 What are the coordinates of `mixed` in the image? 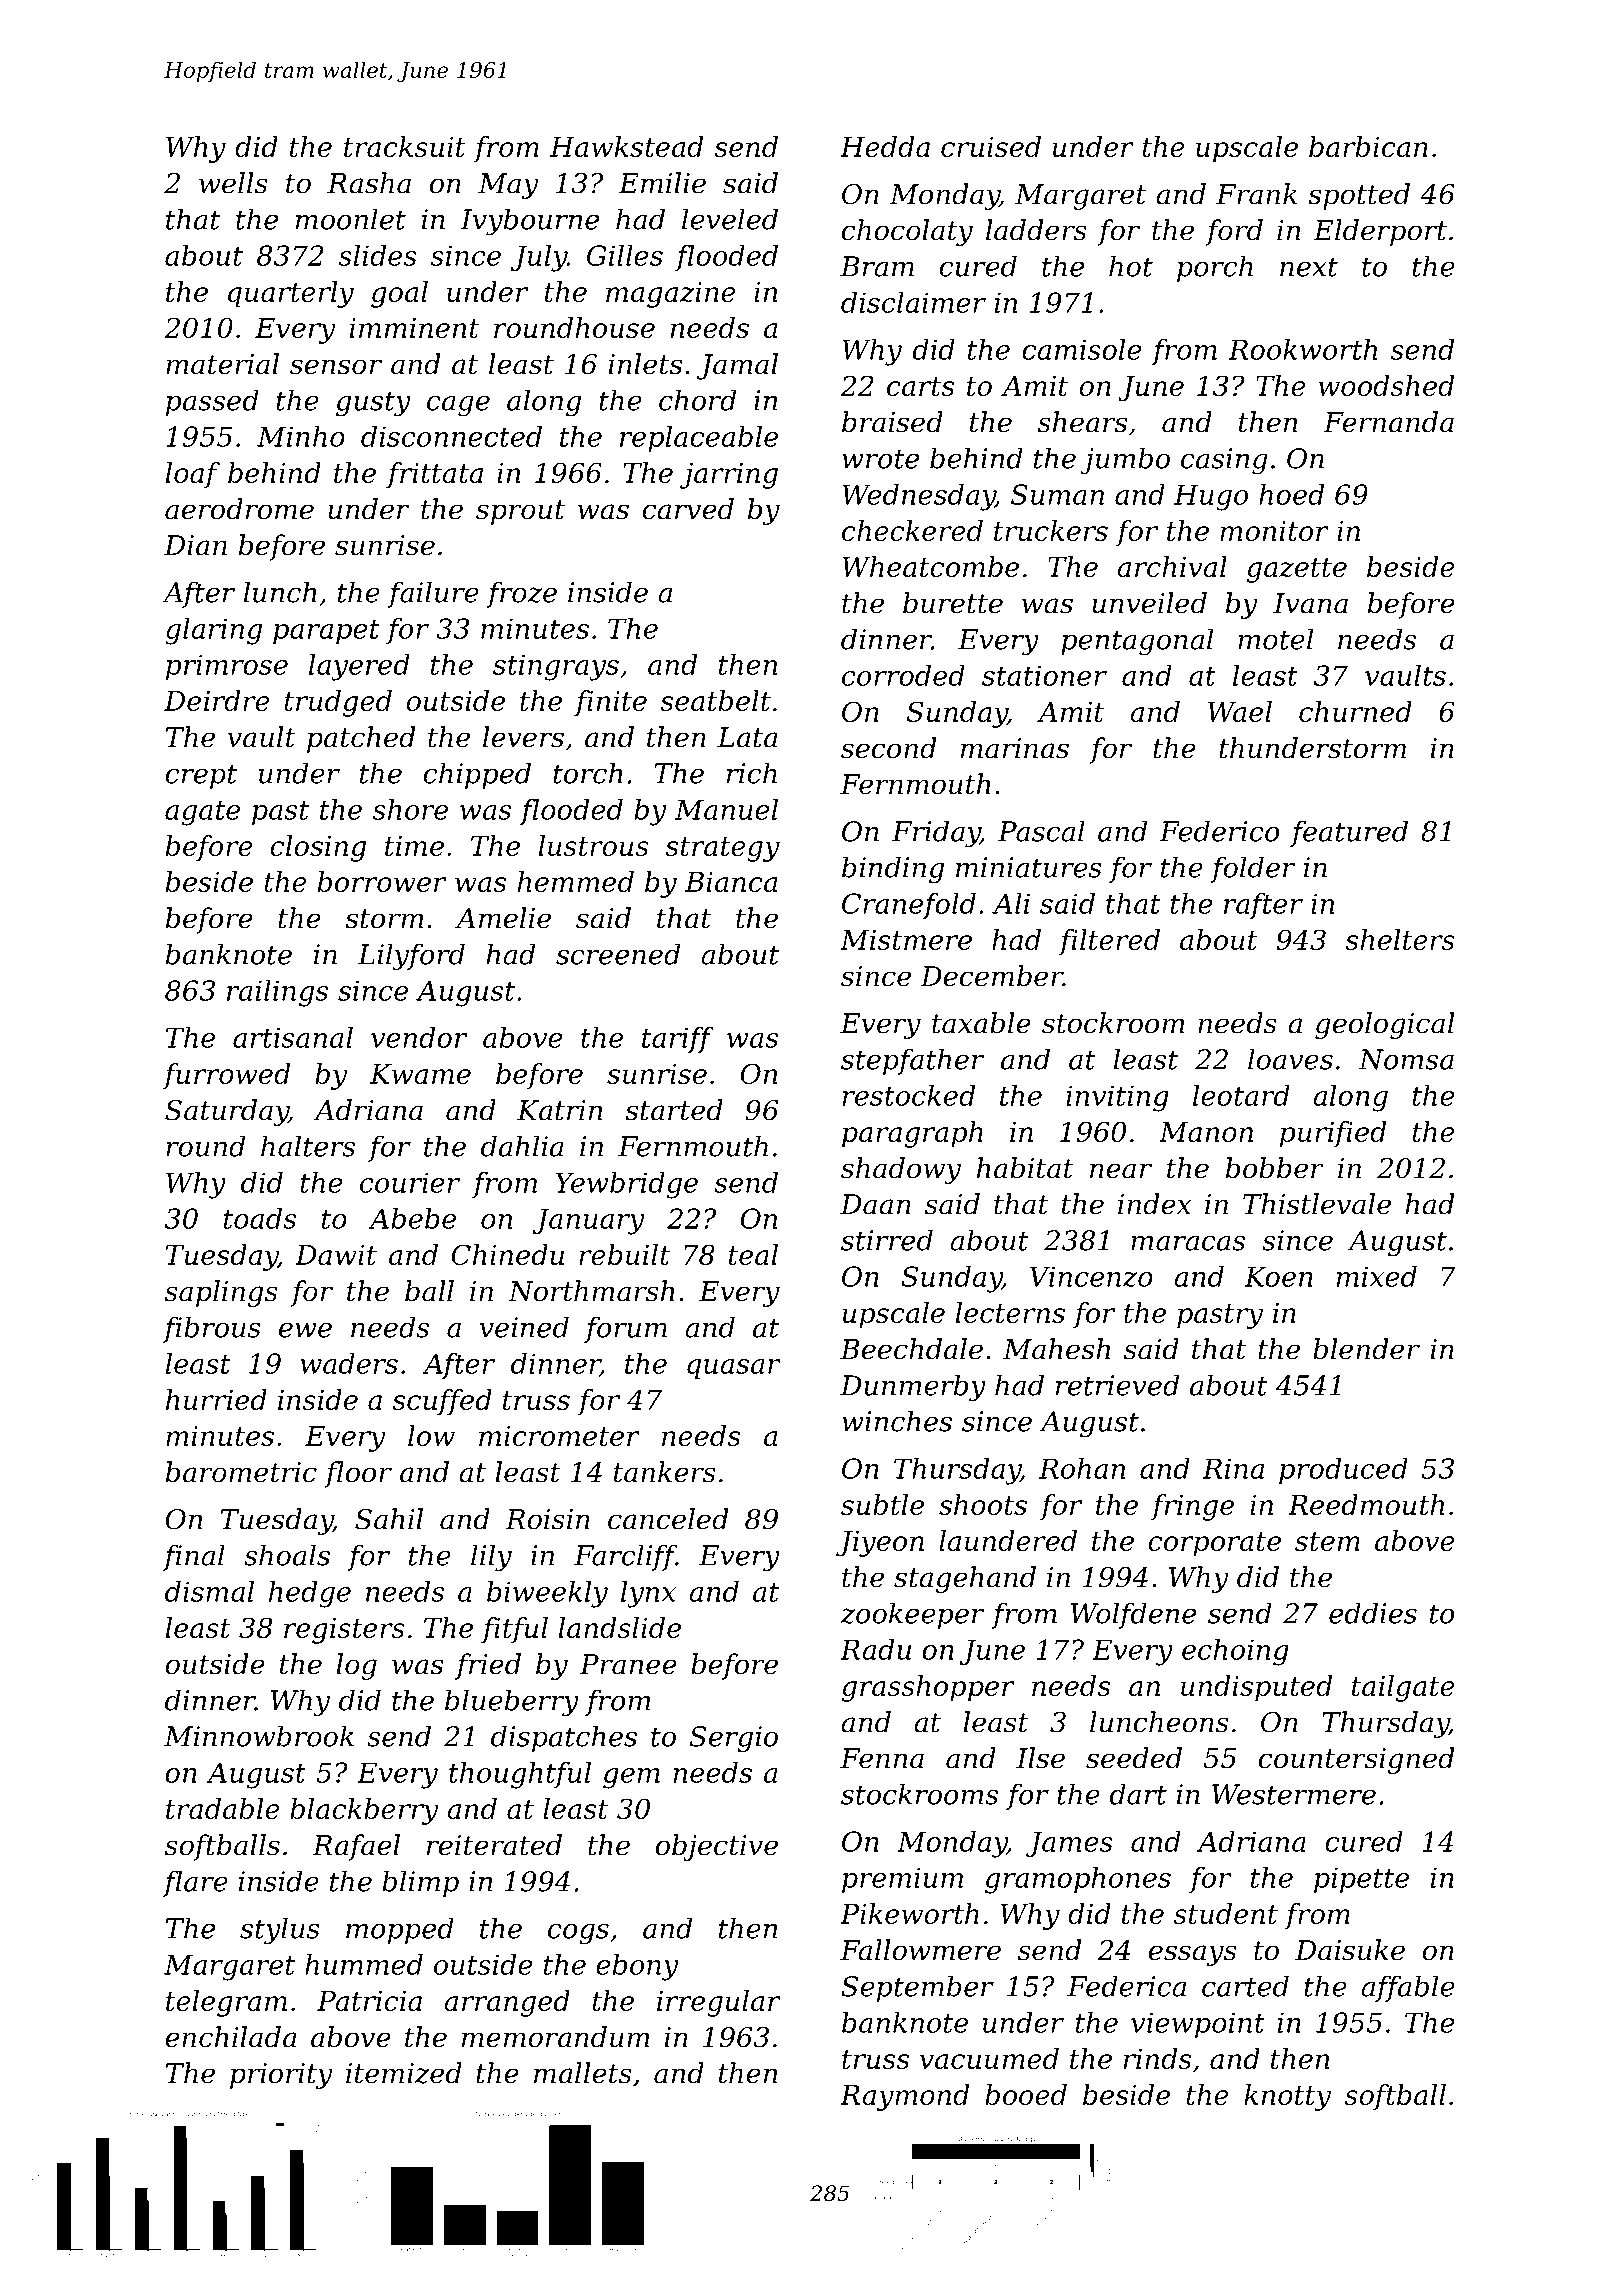 It's located at (1377, 1276).
